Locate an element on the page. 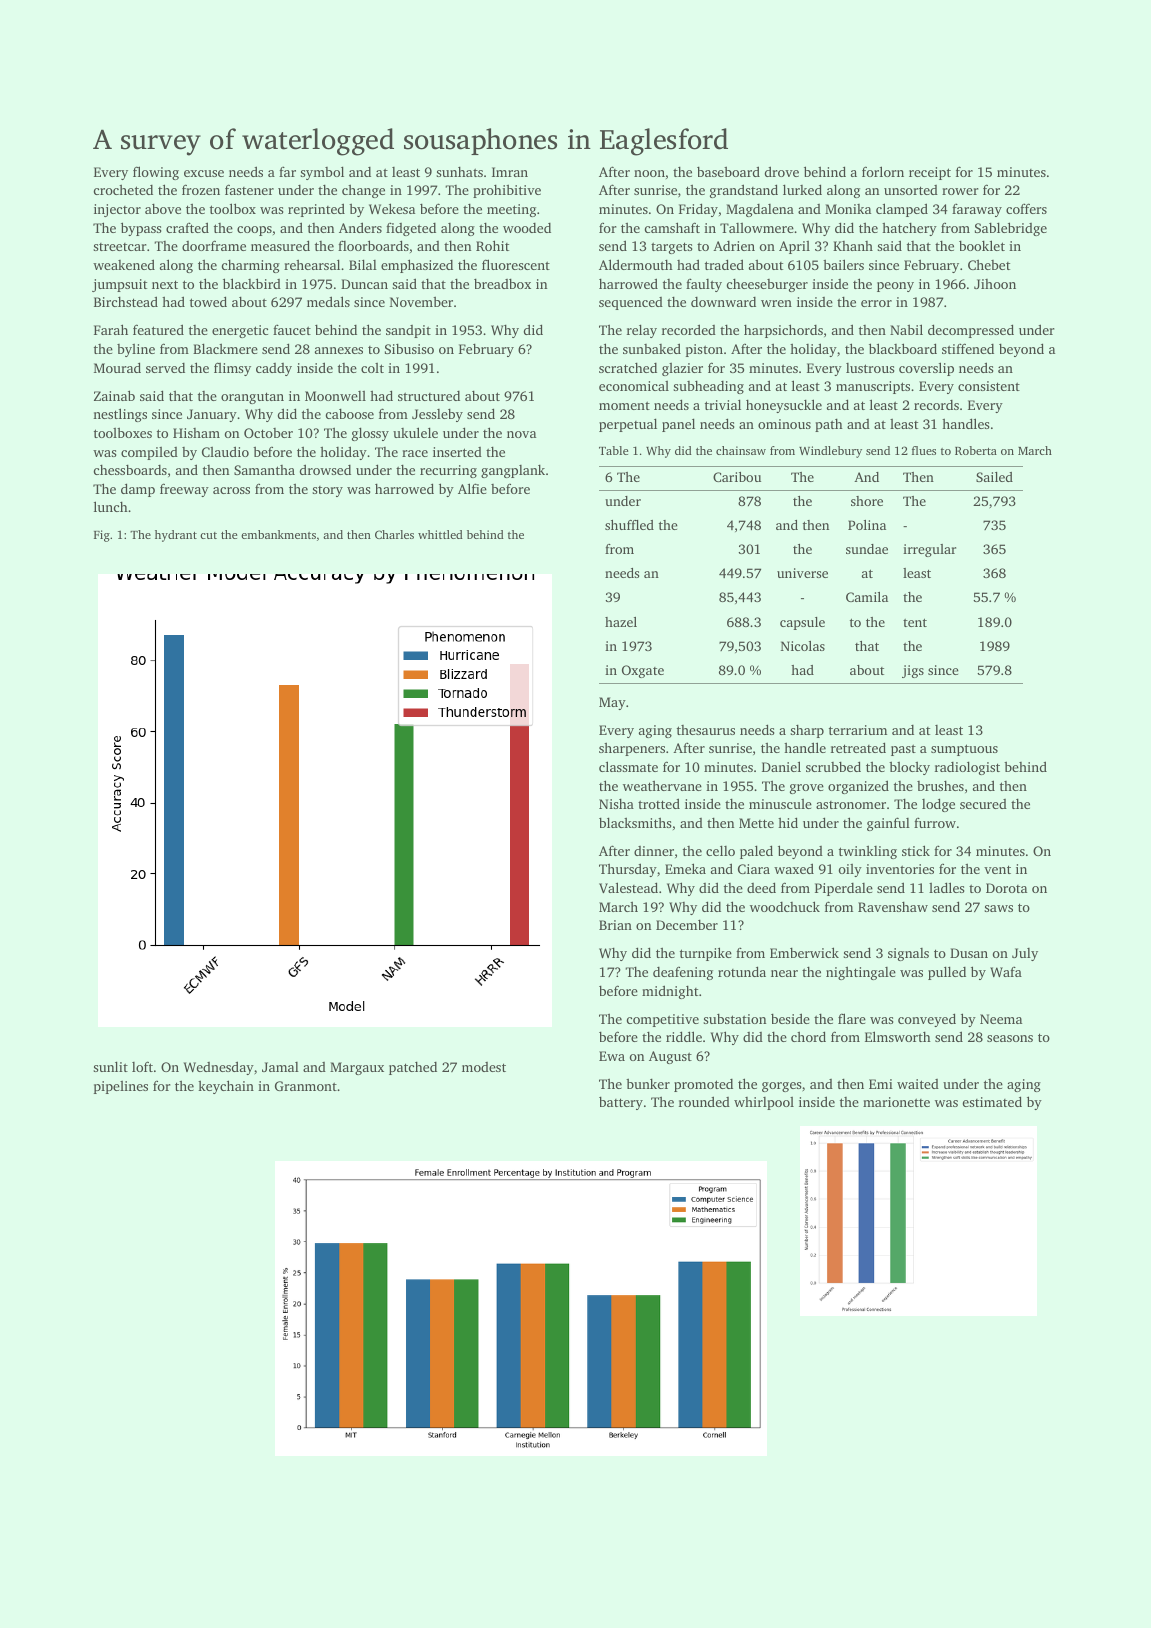 The width and height of the page is (1151, 1628). battery is located at coordinates (621, 1103).
